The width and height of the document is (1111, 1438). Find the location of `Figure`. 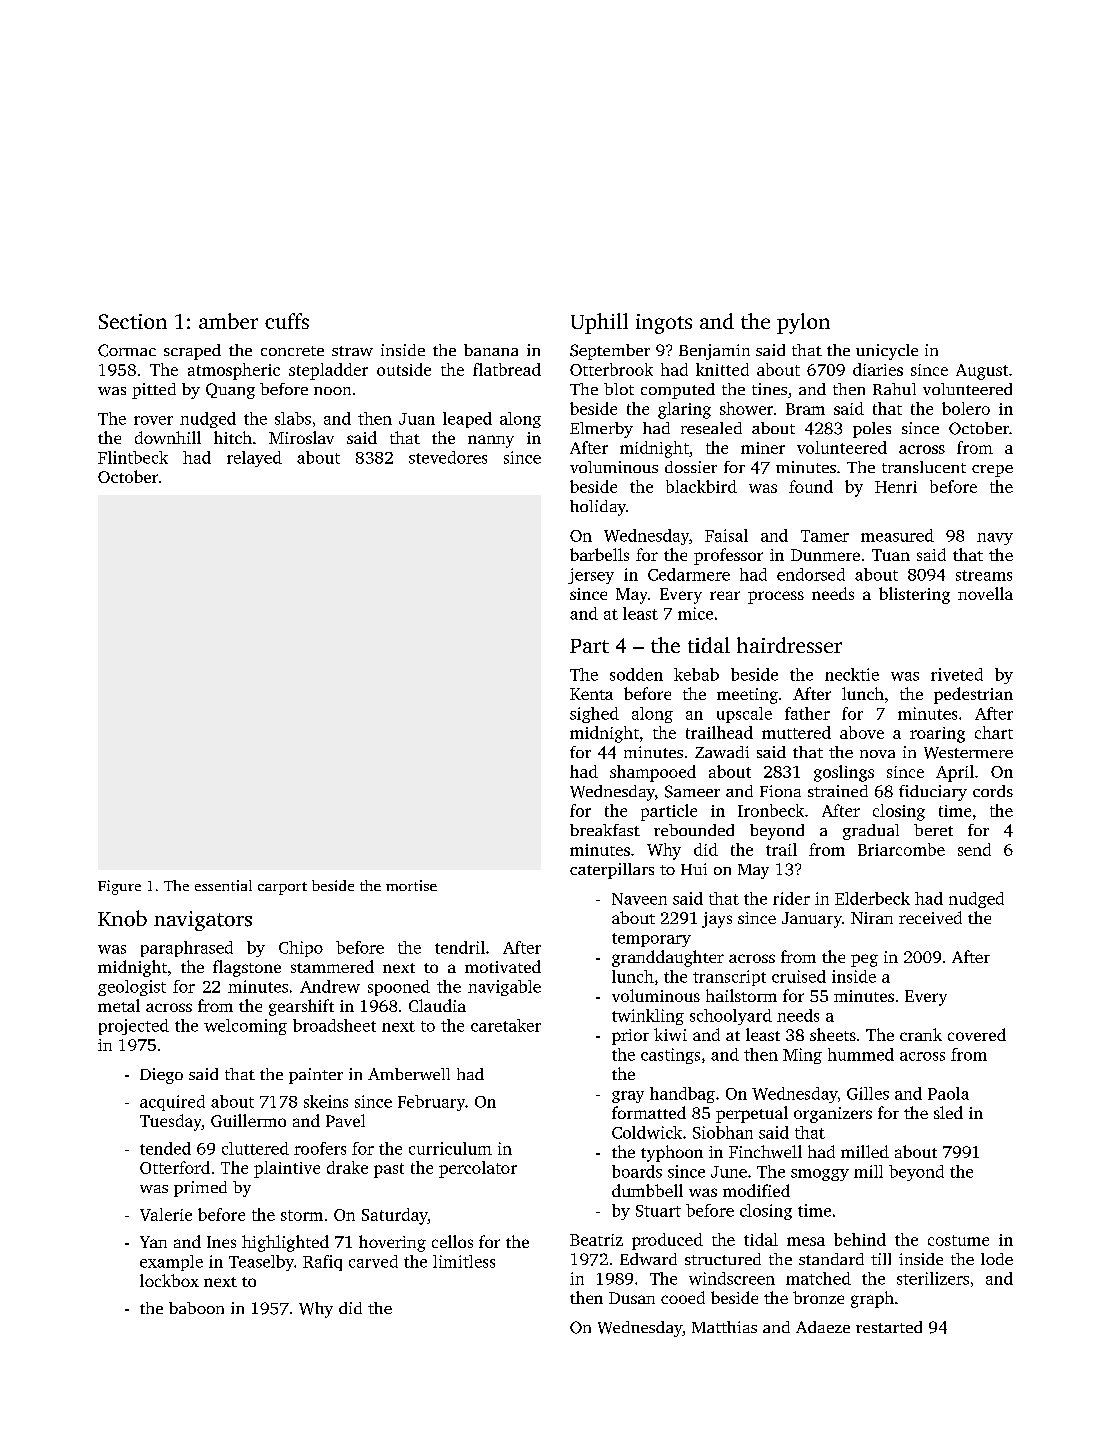

Figure is located at coordinates (119, 887).
